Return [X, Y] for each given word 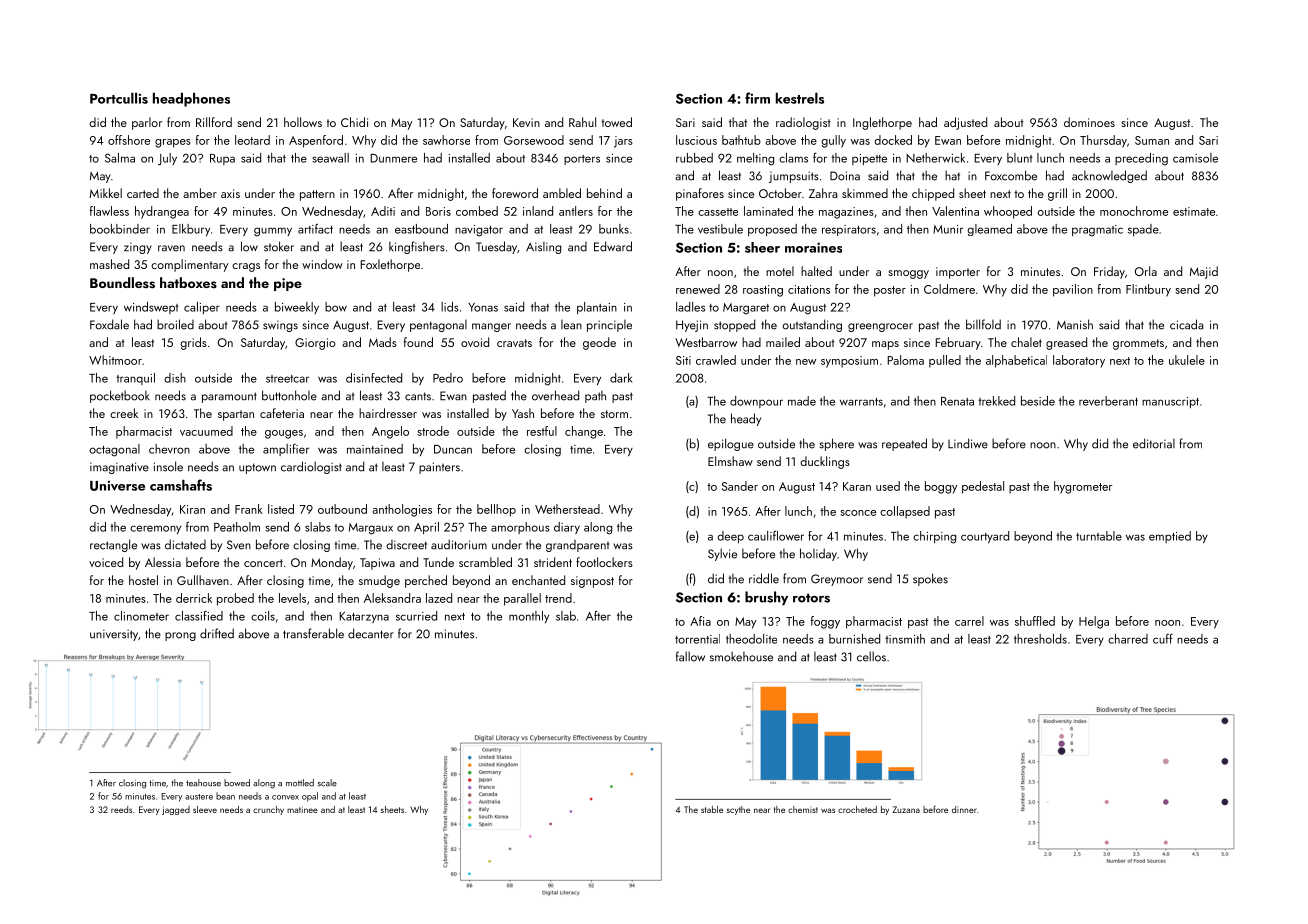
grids [193, 343]
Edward [613, 246]
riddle [764, 578]
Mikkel [106, 193]
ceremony [155, 529]
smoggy [908, 274]
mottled [300, 783]
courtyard [985, 537]
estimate [1194, 211]
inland [538, 211]
